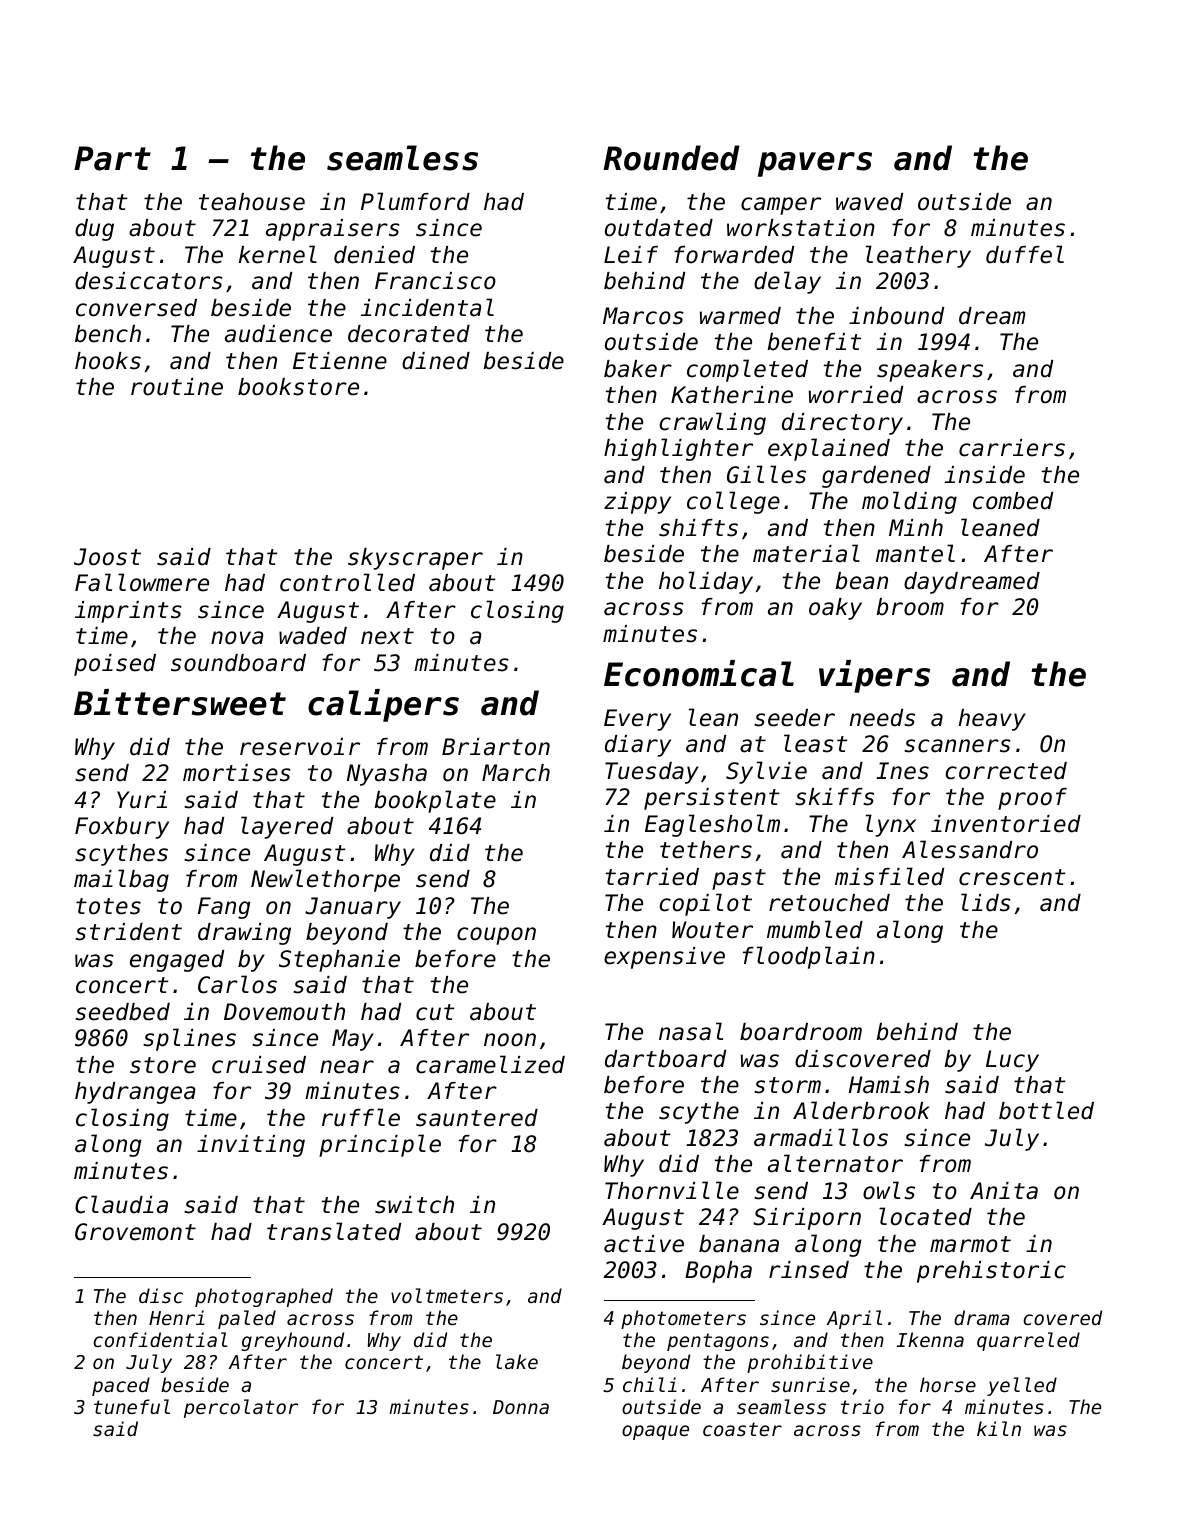 Image resolution: width=1179 pixels, height=1526 pixels. Describe the element at coordinates (477, 1118) in the page. I see `sauntered` at that location.
